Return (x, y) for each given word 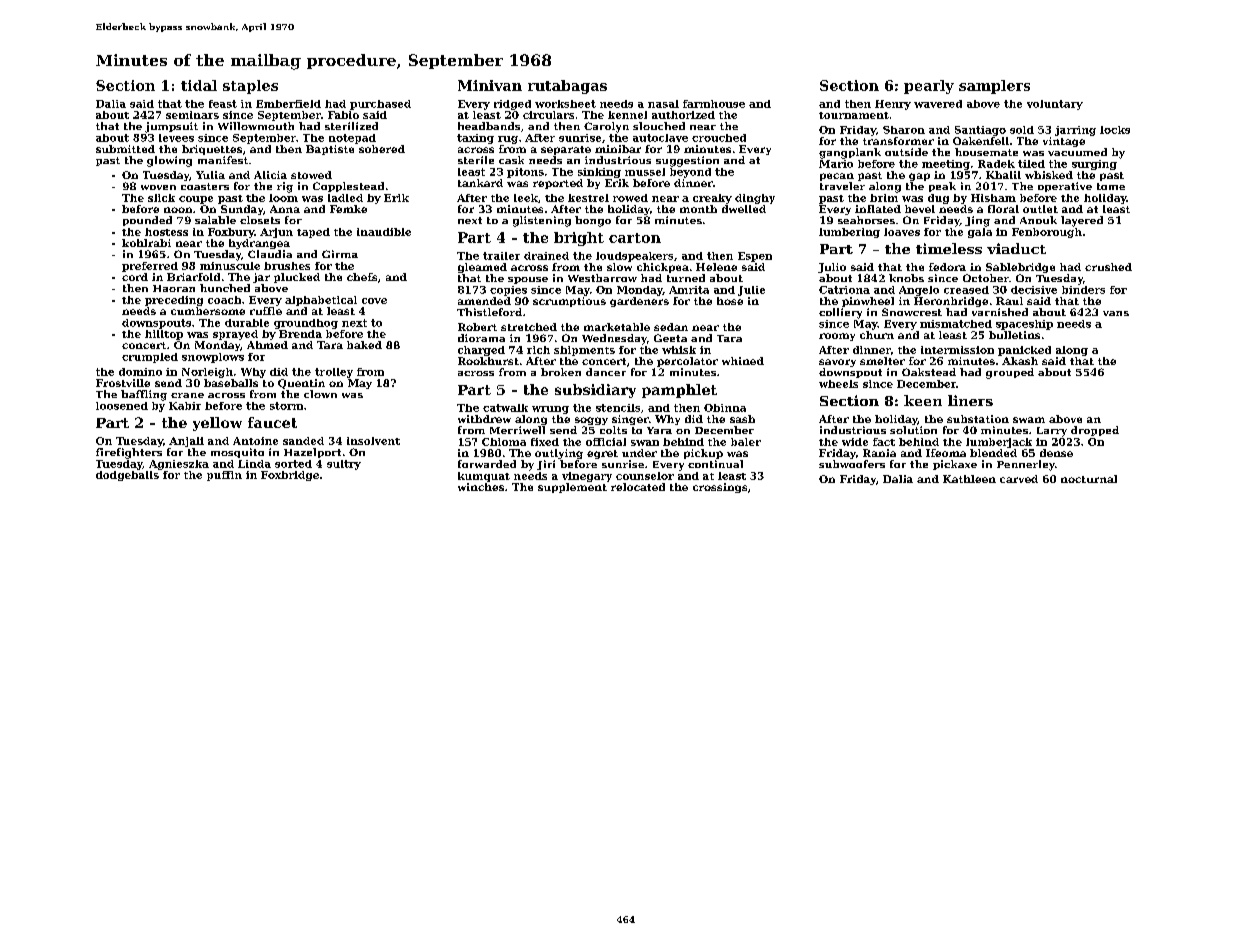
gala (980, 233)
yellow (217, 424)
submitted (125, 149)
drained (546, 256)
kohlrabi (146, 243)
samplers (994, 87)
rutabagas (567, 87)
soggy (591, 421)
